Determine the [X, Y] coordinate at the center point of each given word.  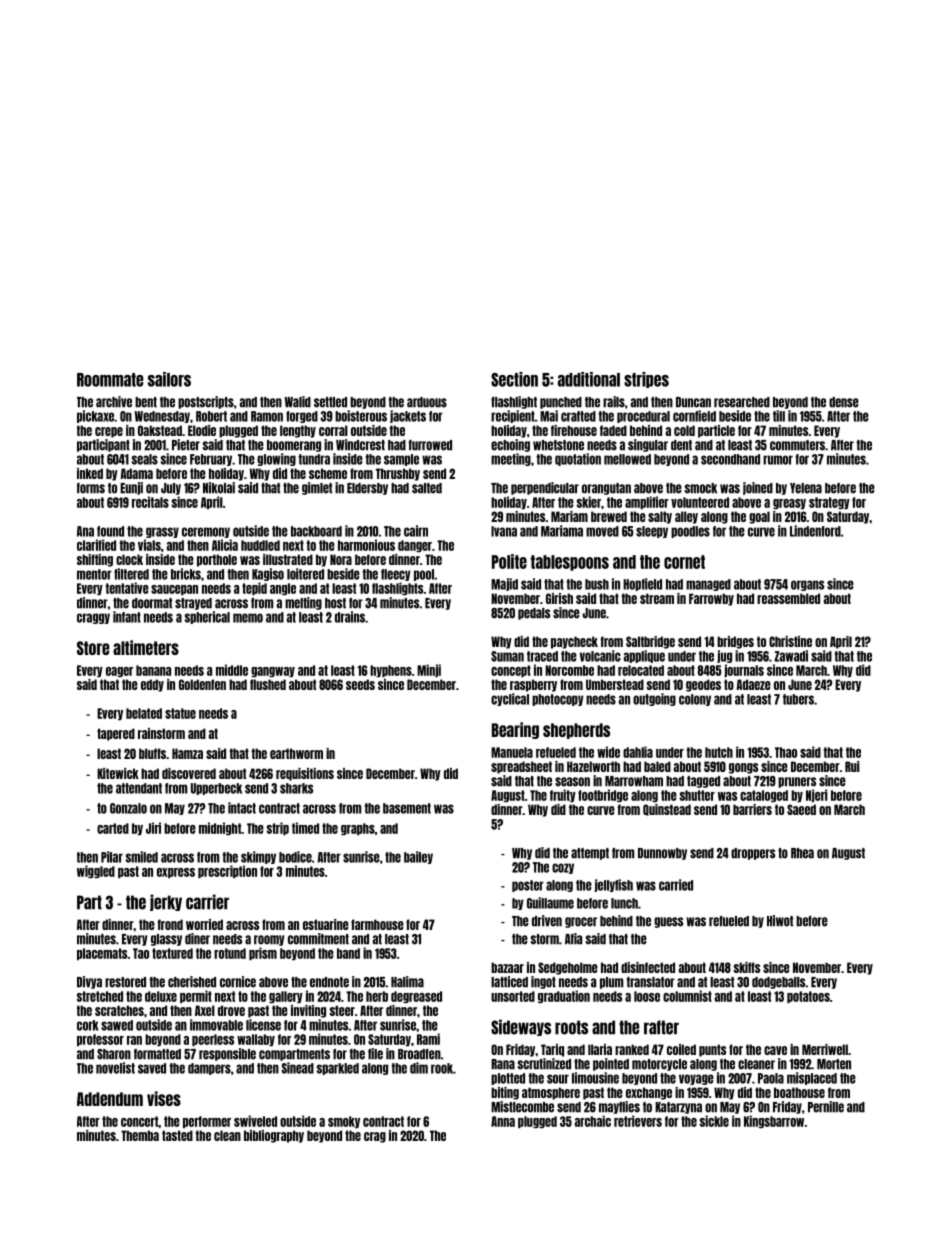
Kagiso [268, 574]
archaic [593, 1121]
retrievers [638, 1121]
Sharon [114, 1054]
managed [708, 585]
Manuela [512, 752]
